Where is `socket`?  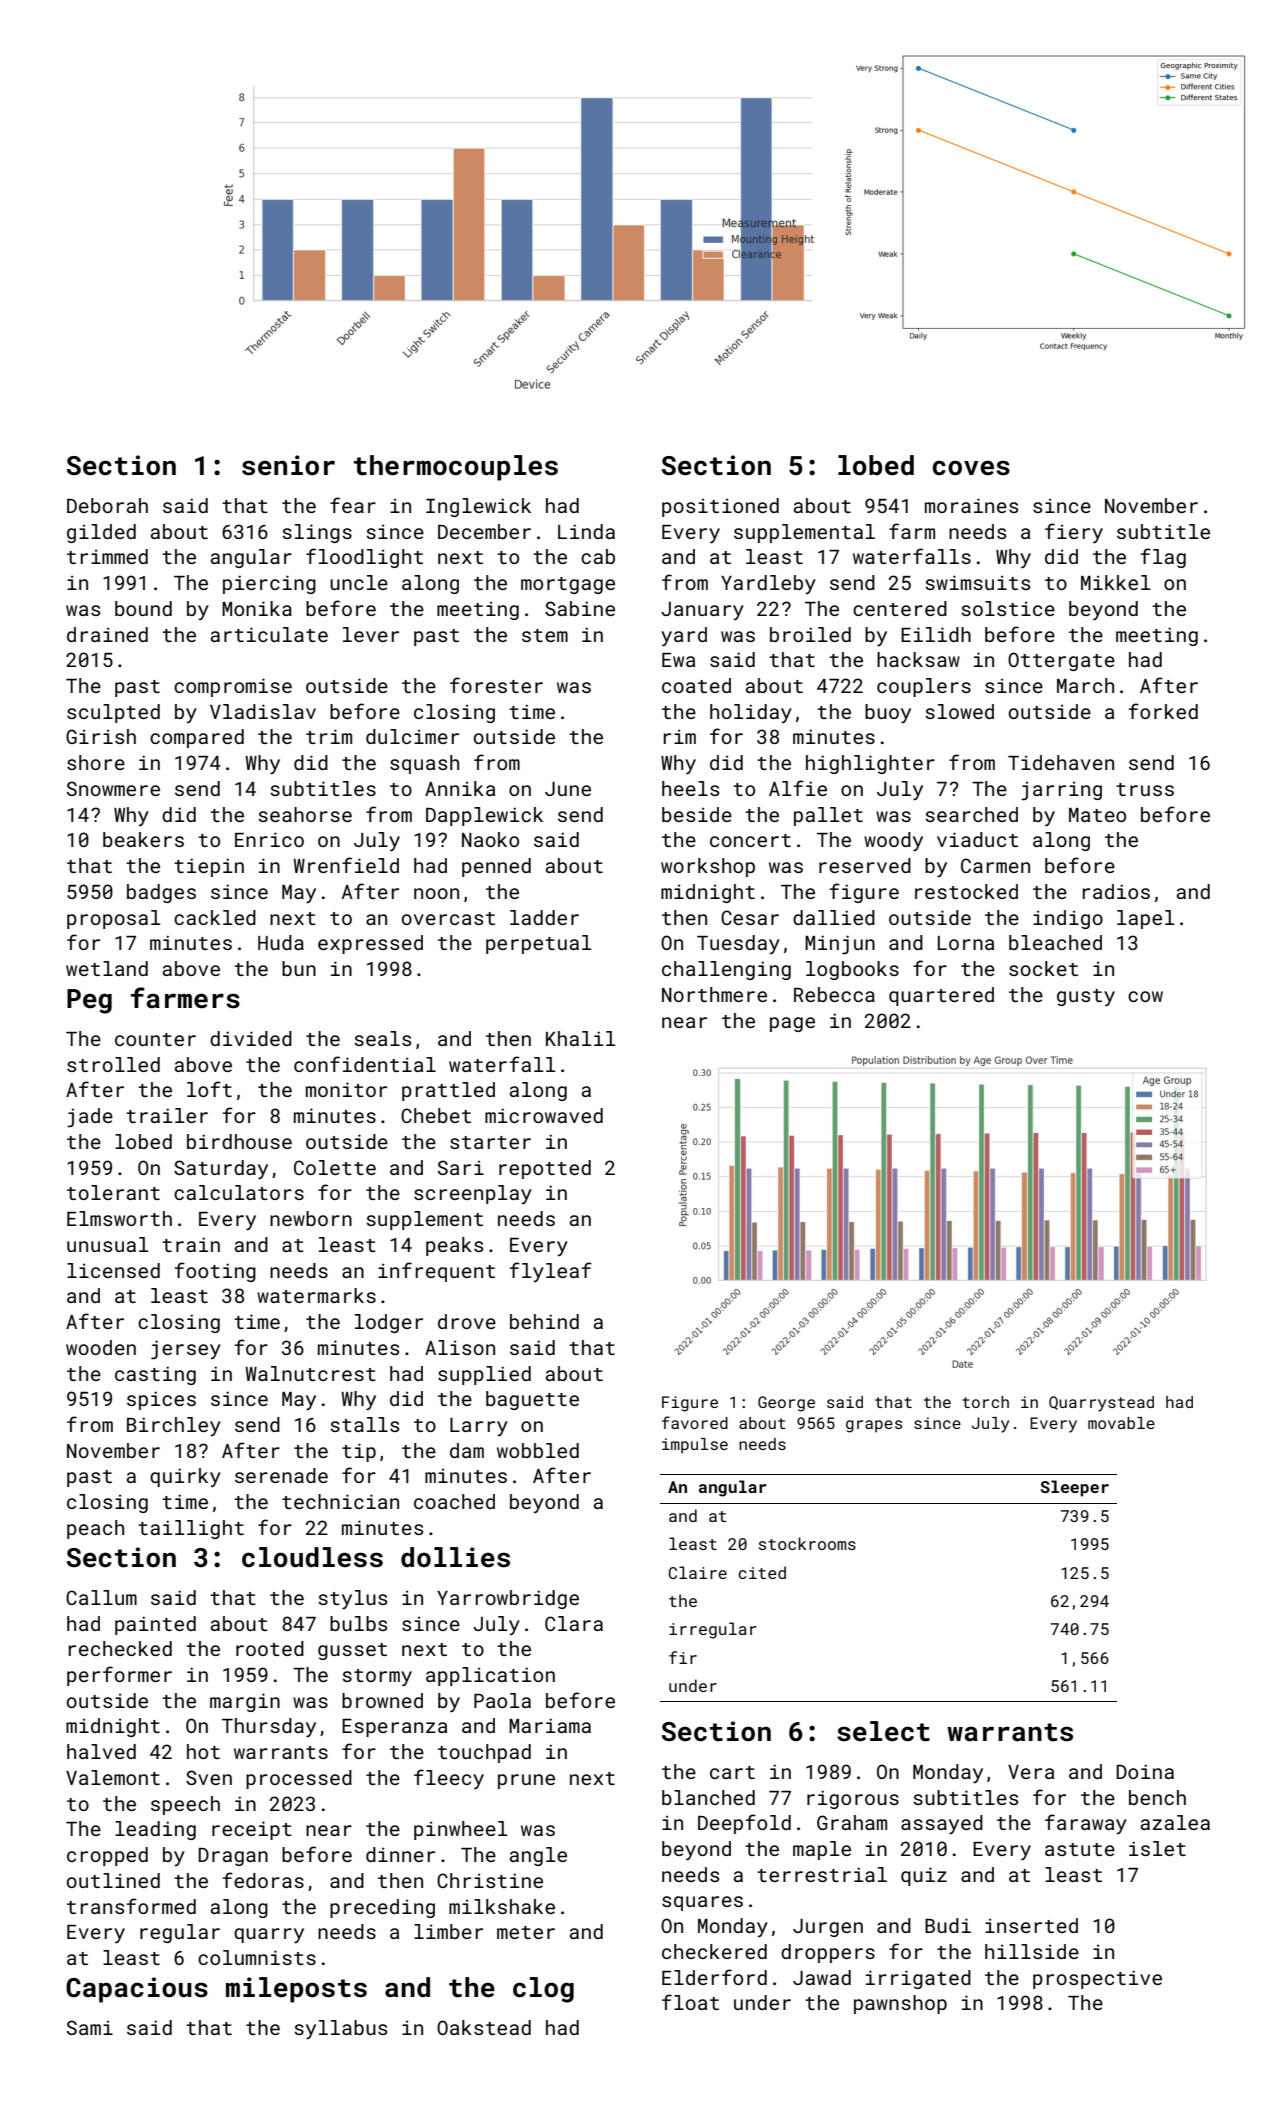
socket is located at coordinates (1043, 968).
